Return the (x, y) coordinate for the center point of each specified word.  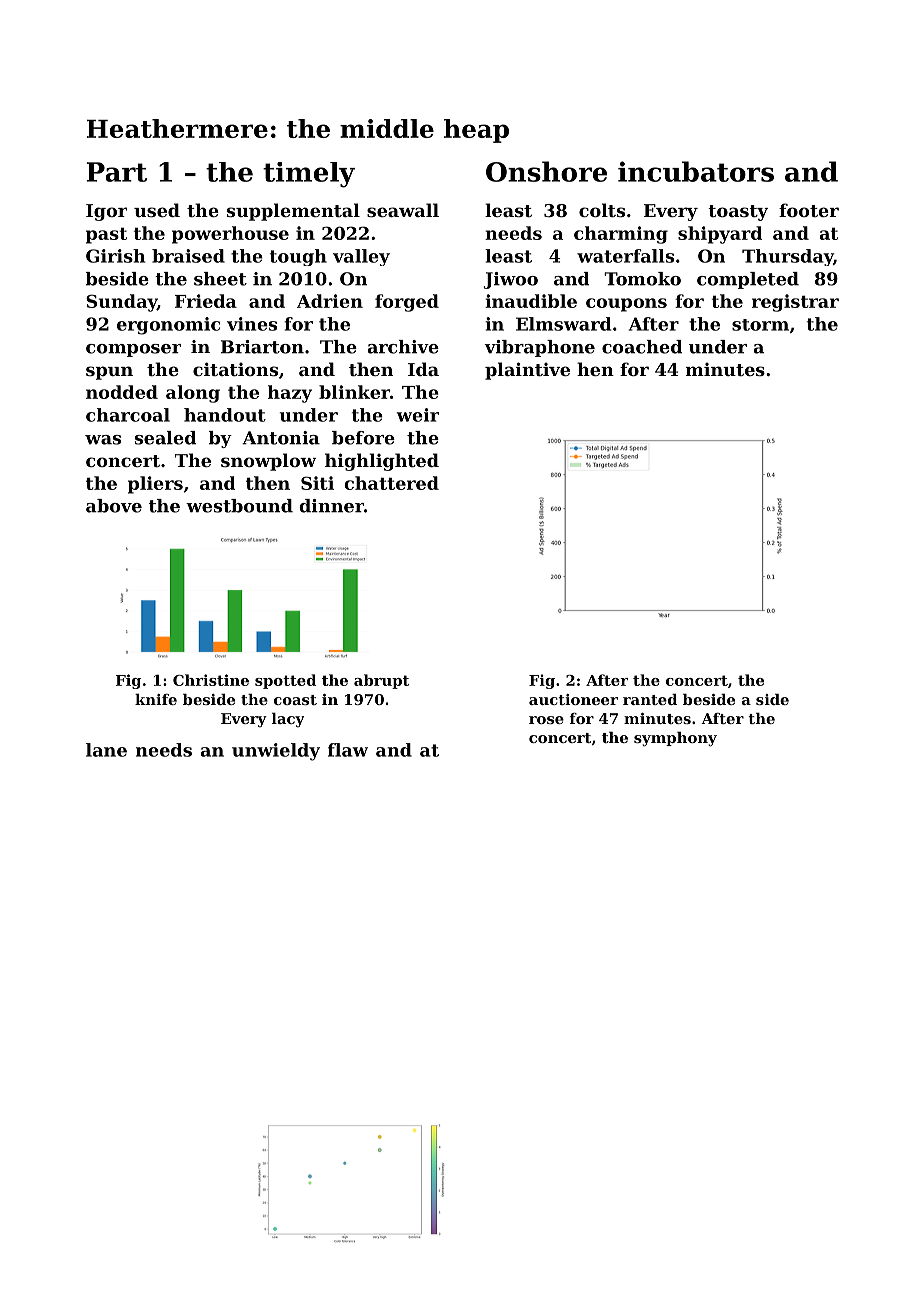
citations (235, 369)
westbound (239, 506)
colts (602, 210)
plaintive (527, 371)
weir (417, 415)
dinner (331, 506)
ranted (650, 699)
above (114, 506)
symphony (675, 739)
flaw (348, 750)
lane (106, 750)
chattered (391, 483)
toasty (738, 213)
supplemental (293, 212)
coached (642, 347)
